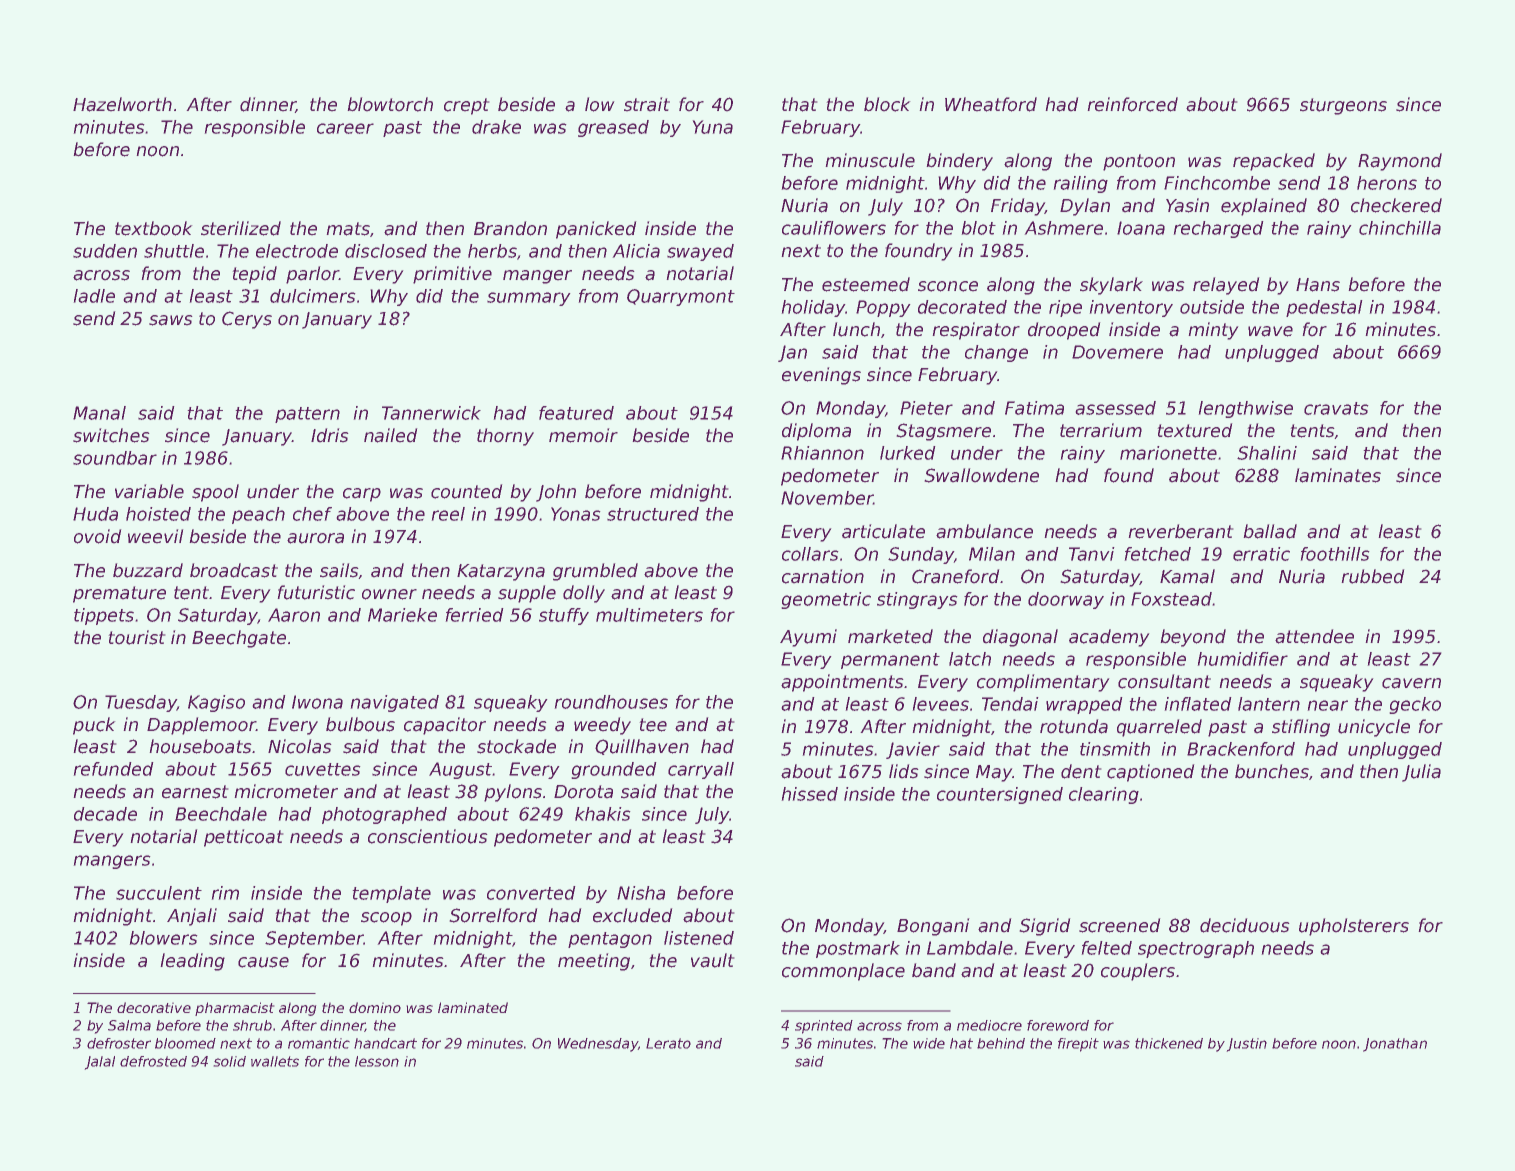 This screenshot has width=1515, height=1171. I want to click on Jalal, so click(100, 1063).
